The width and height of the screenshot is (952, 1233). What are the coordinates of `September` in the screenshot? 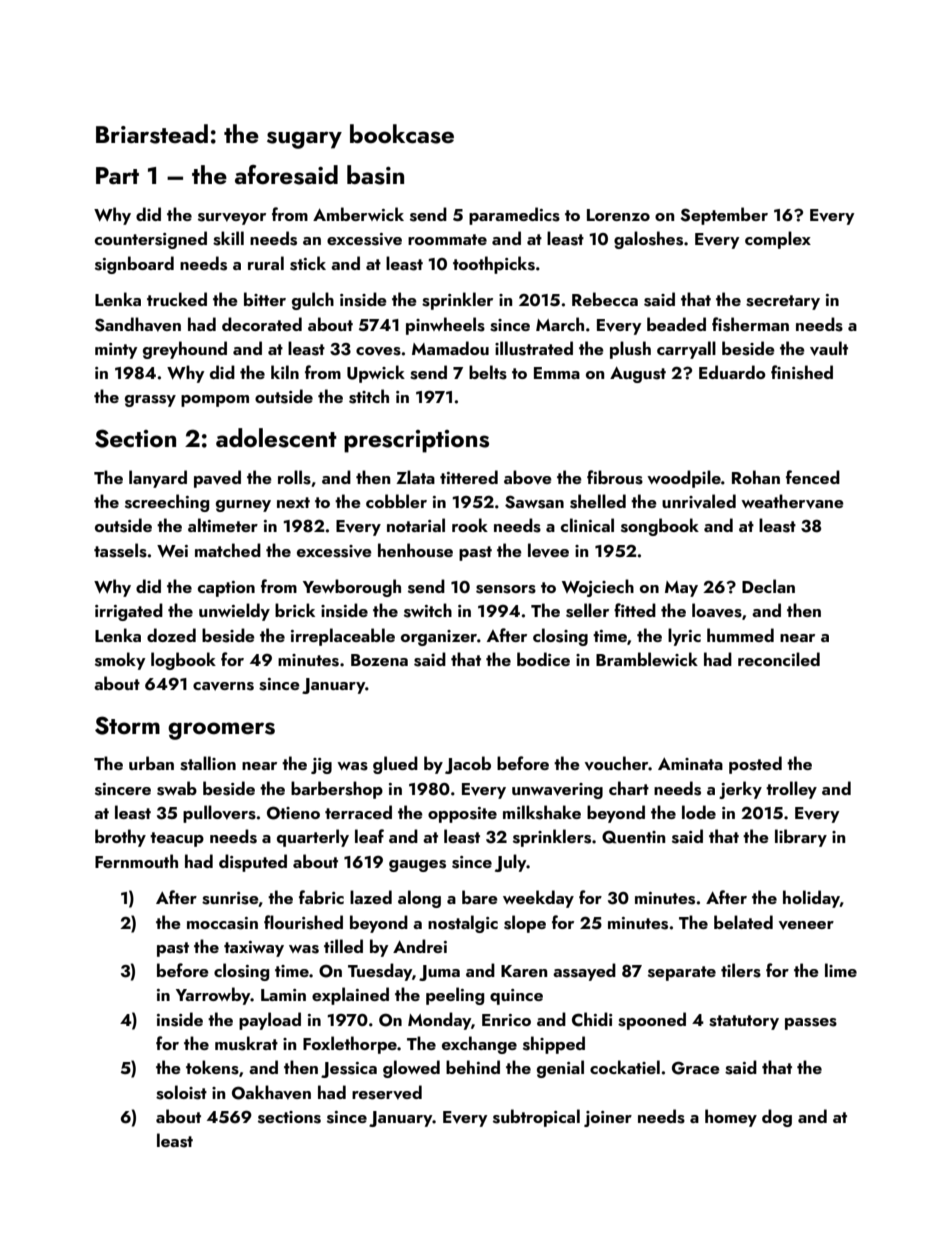 It's located at (724, 216).
